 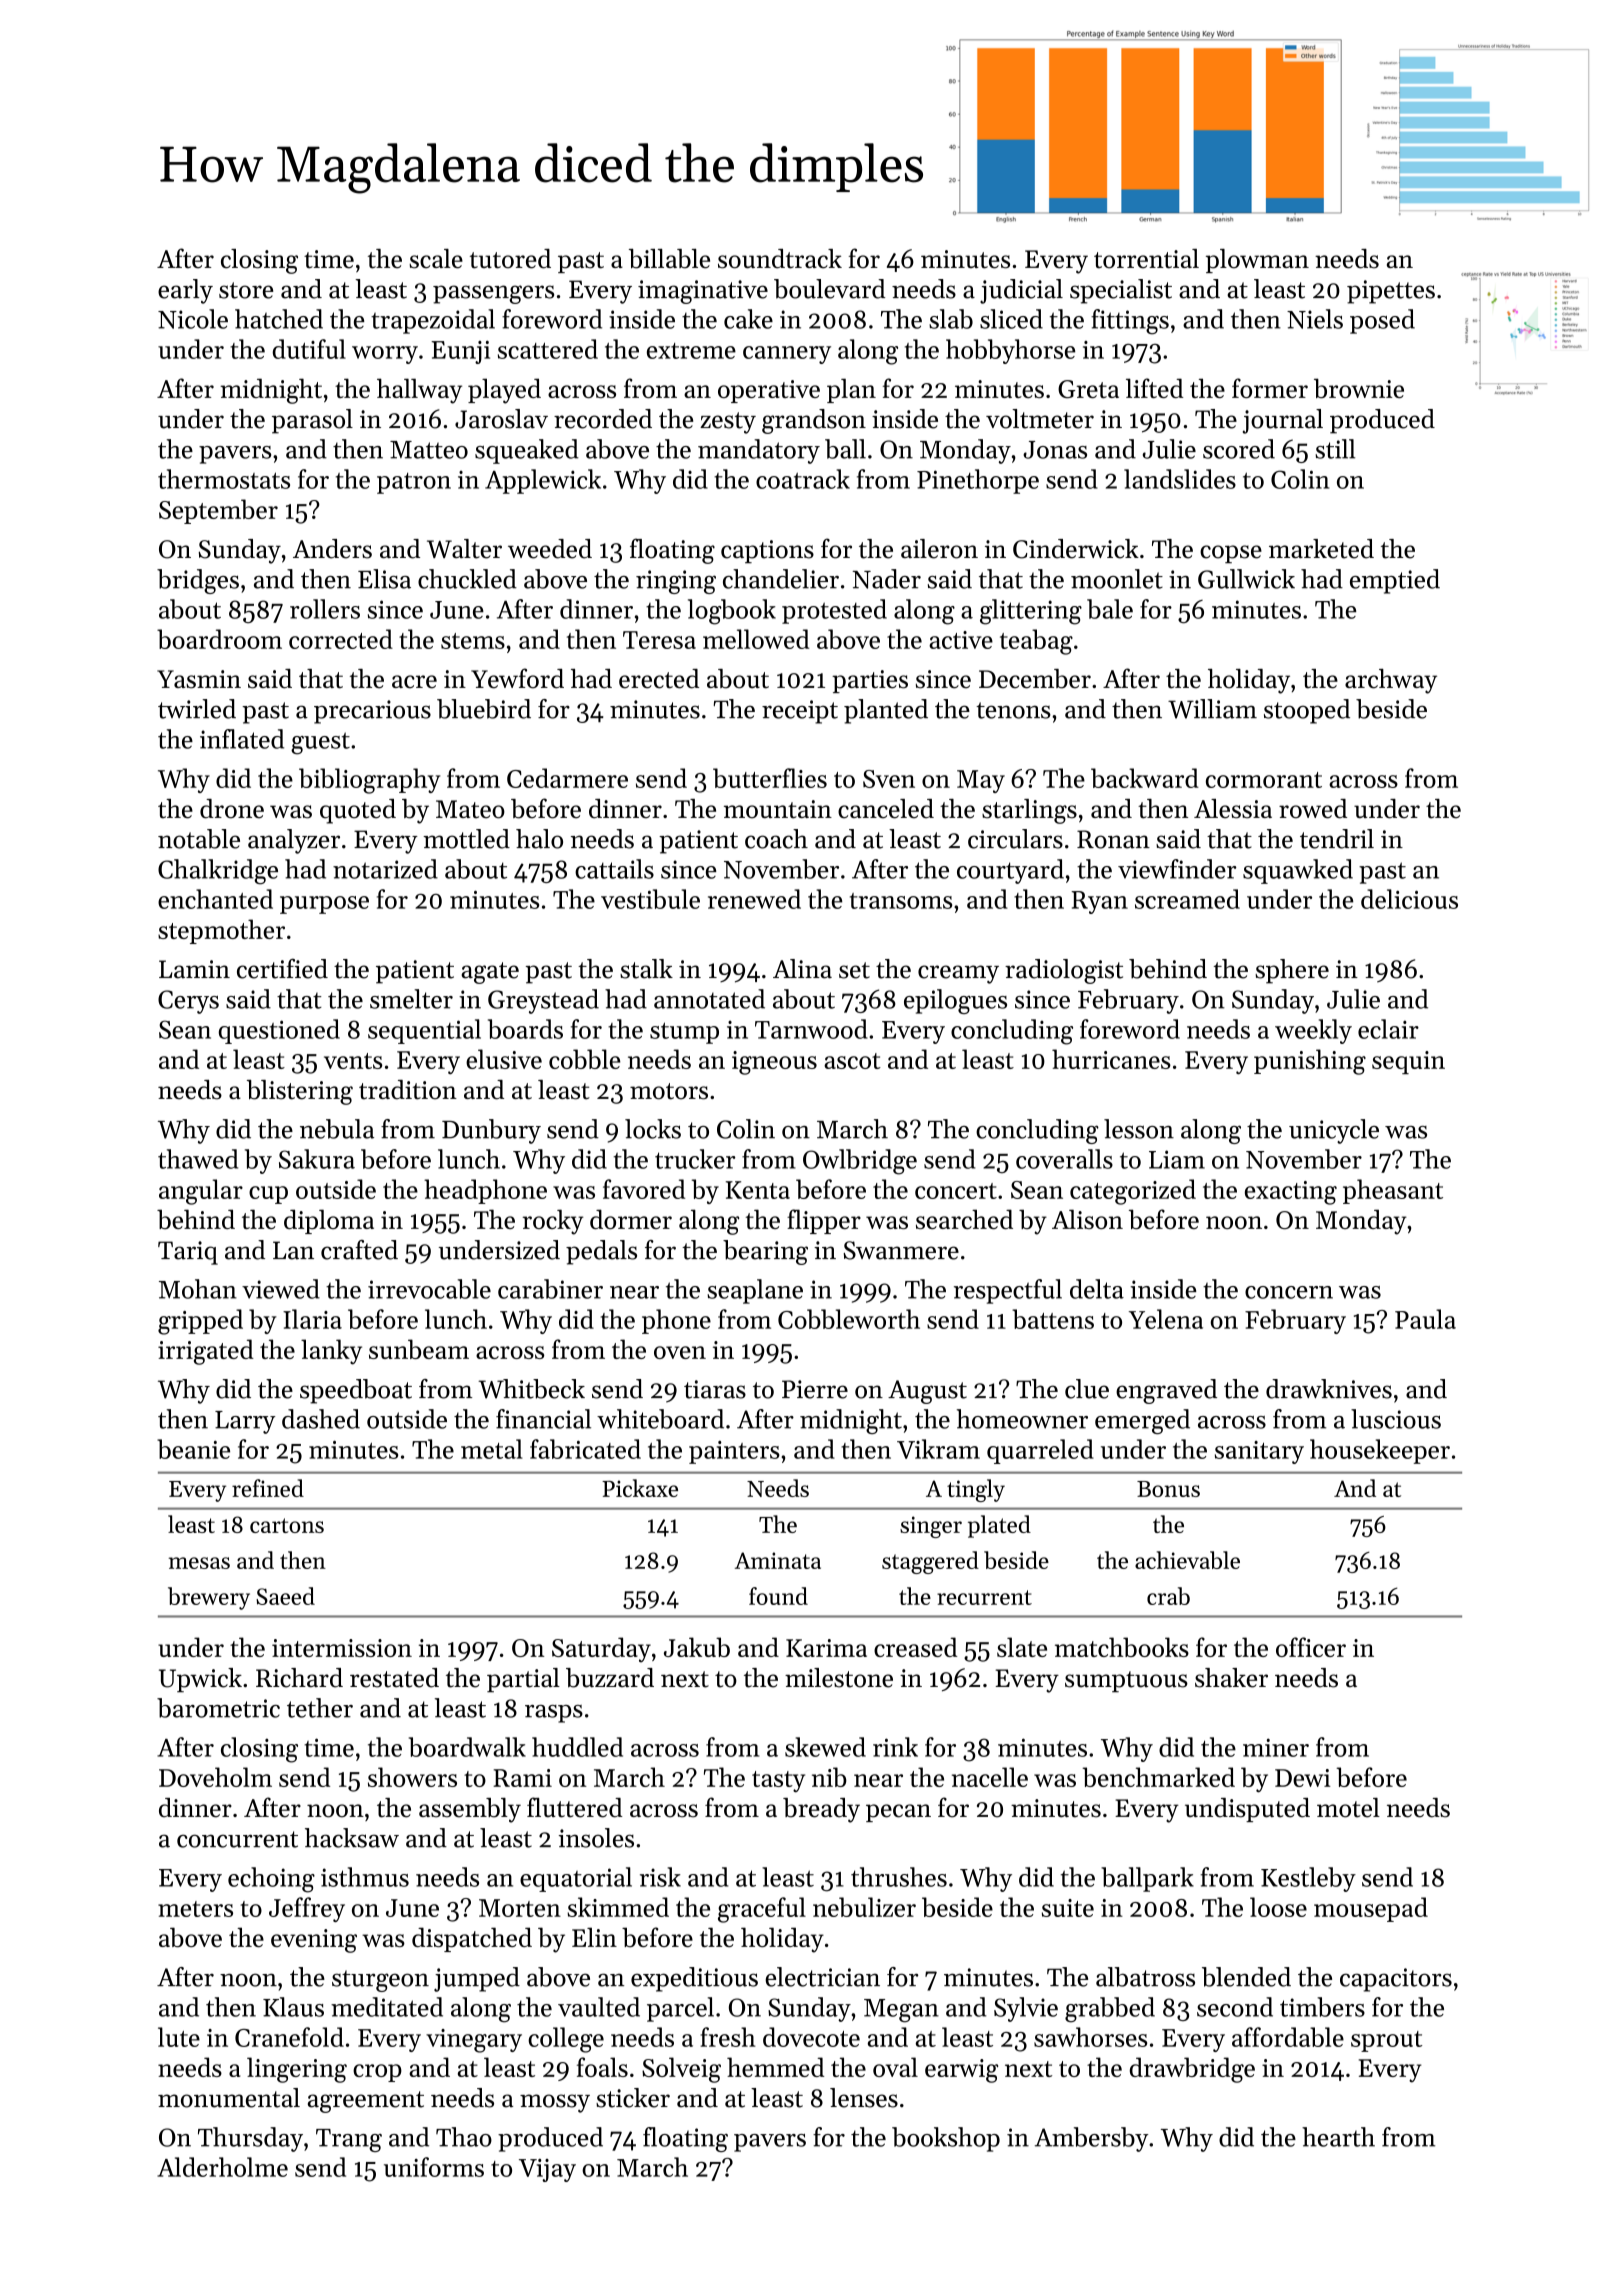 What do you see at coordinates (1111, 1059) in the screenshot?
I see `hurricanes` at bounding box center [1111, 1059].
